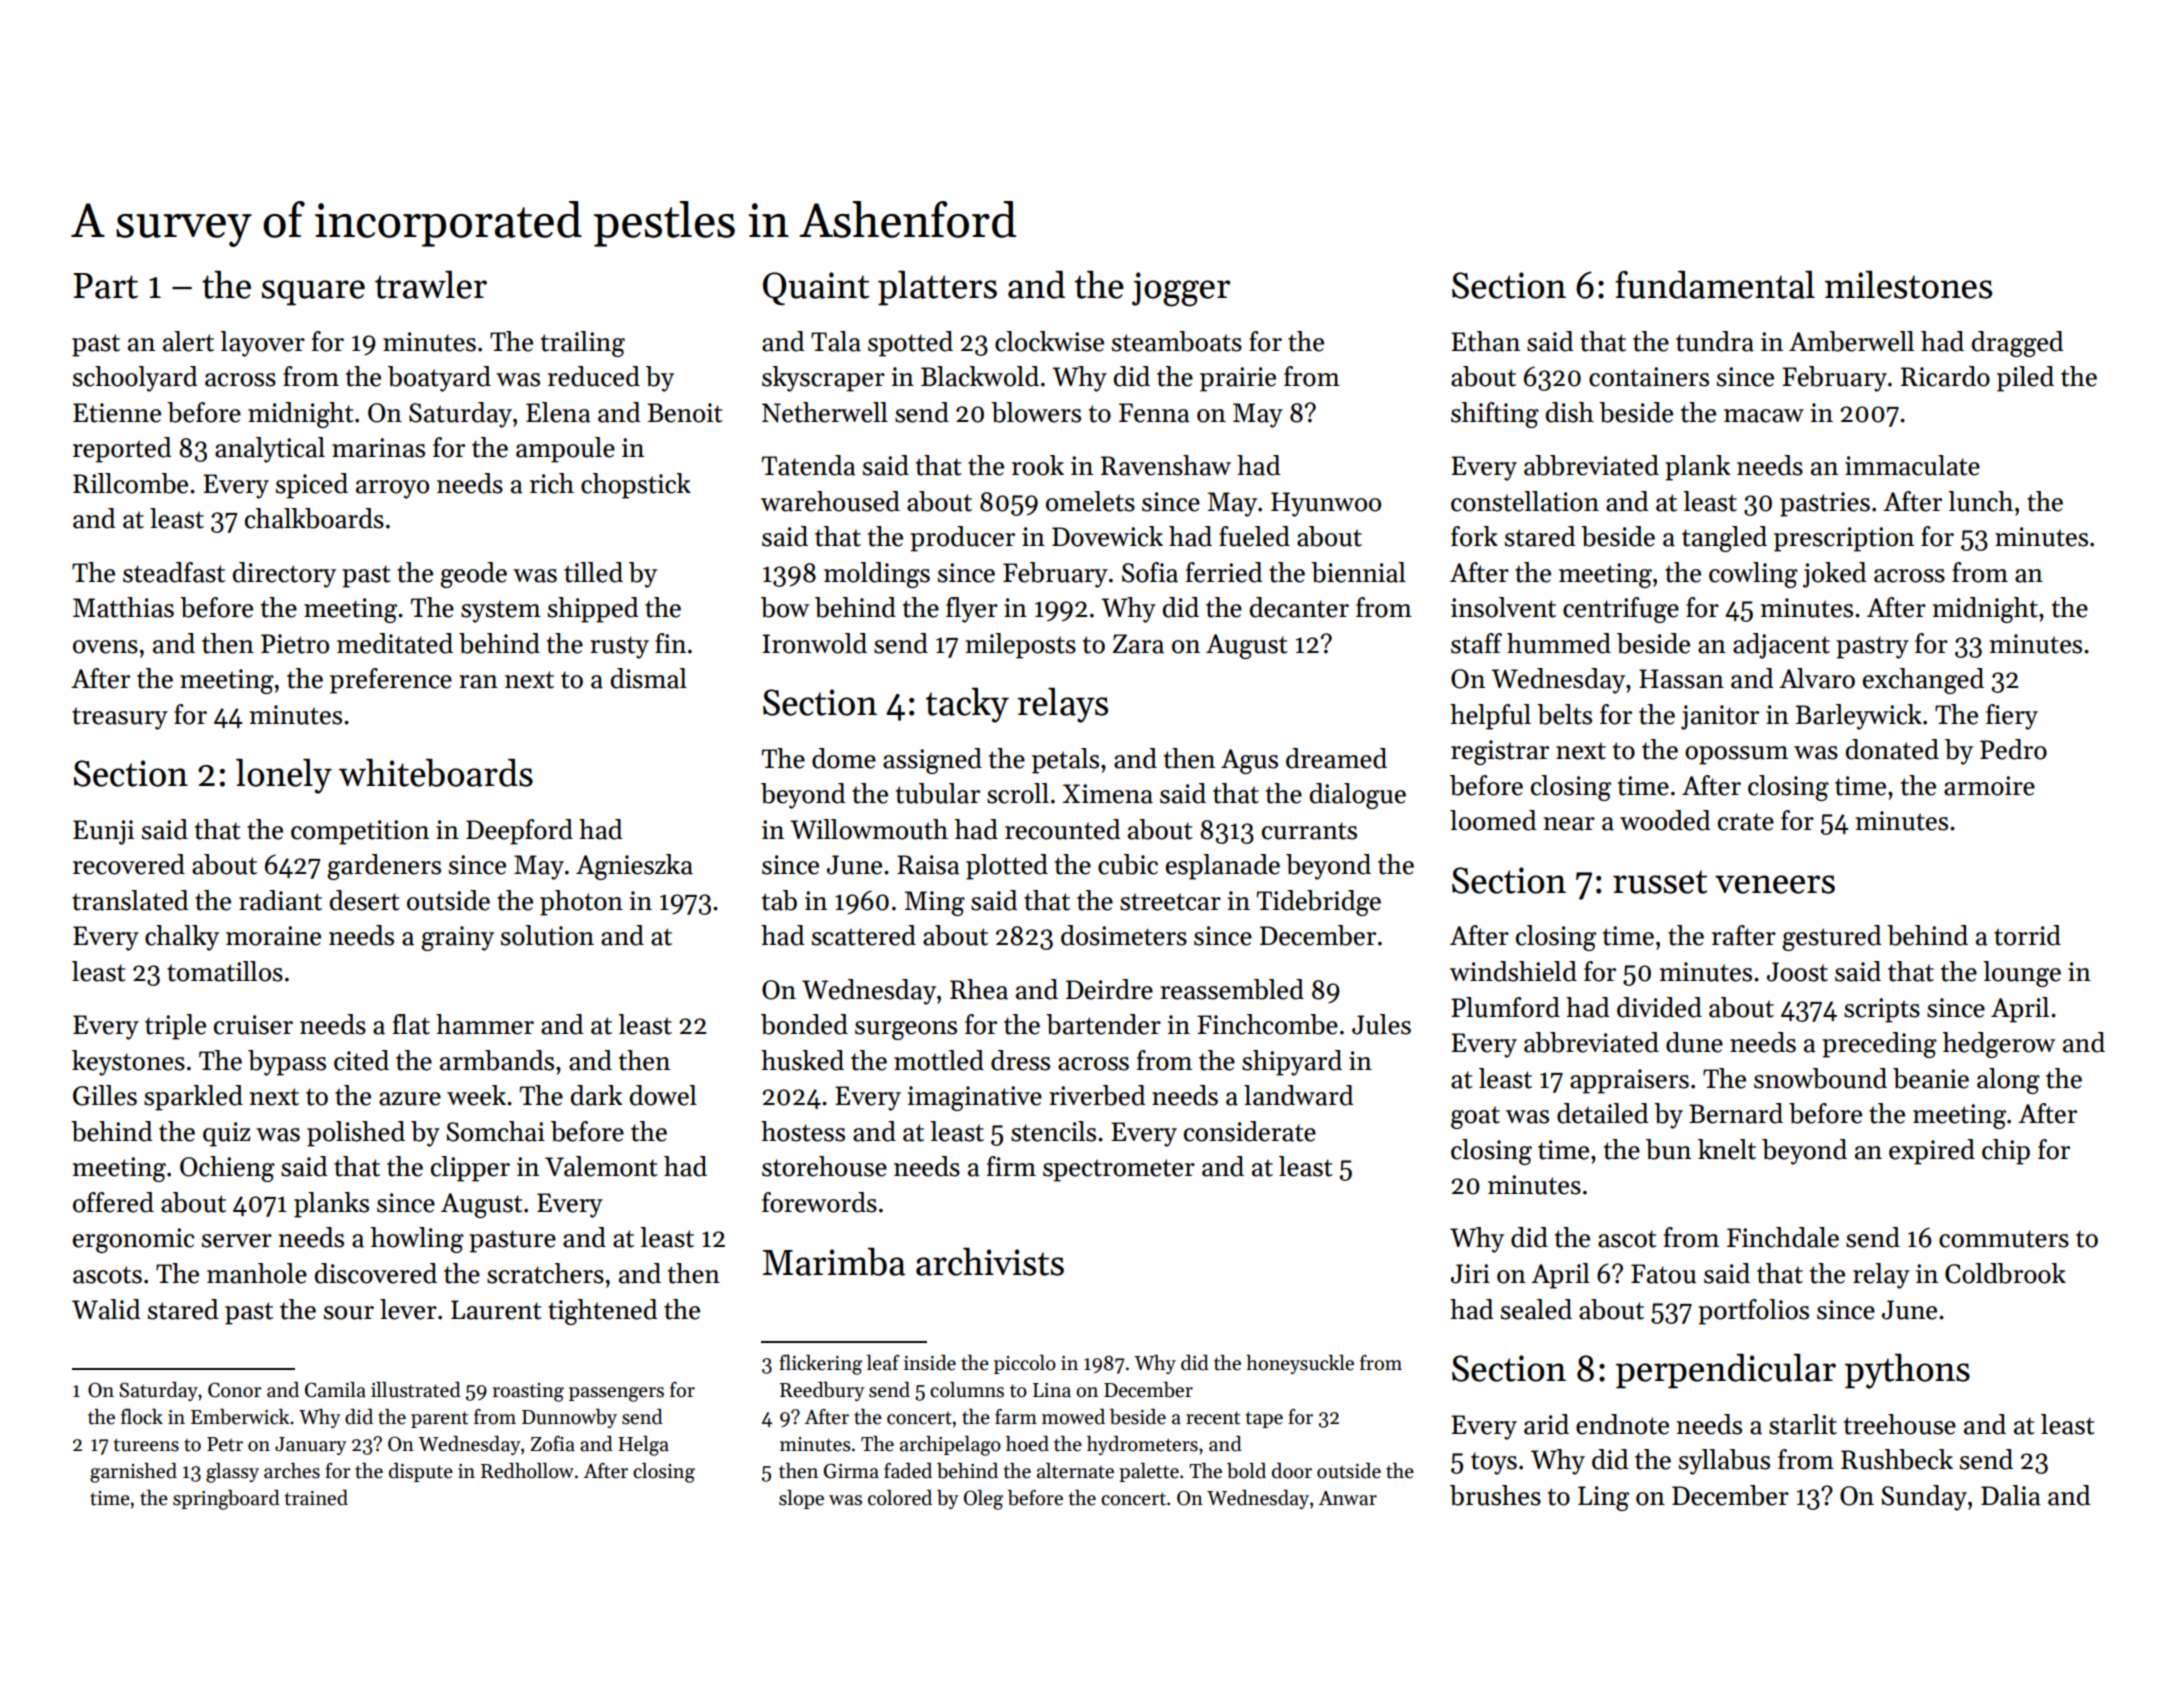 Image resolution: width=2178 pixels, height=1683 pixels. Describe the element at coordinates (2004, 1239) in the image. I see `commuters` at that location.
